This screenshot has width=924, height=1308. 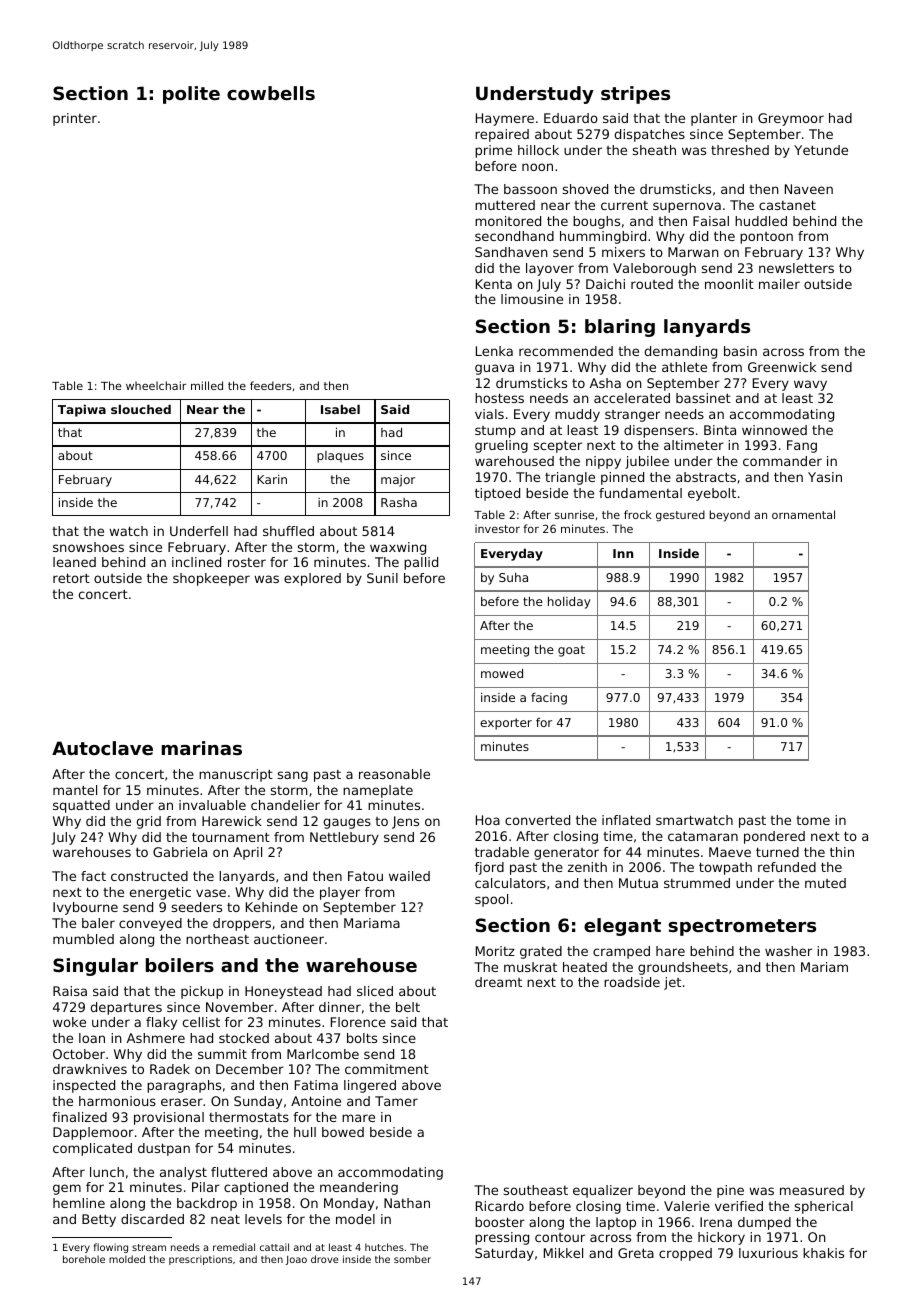 What do you see at coordinates (626, 820) in the screenshot?
I see `inflated` at bounding box center [626, 820].
